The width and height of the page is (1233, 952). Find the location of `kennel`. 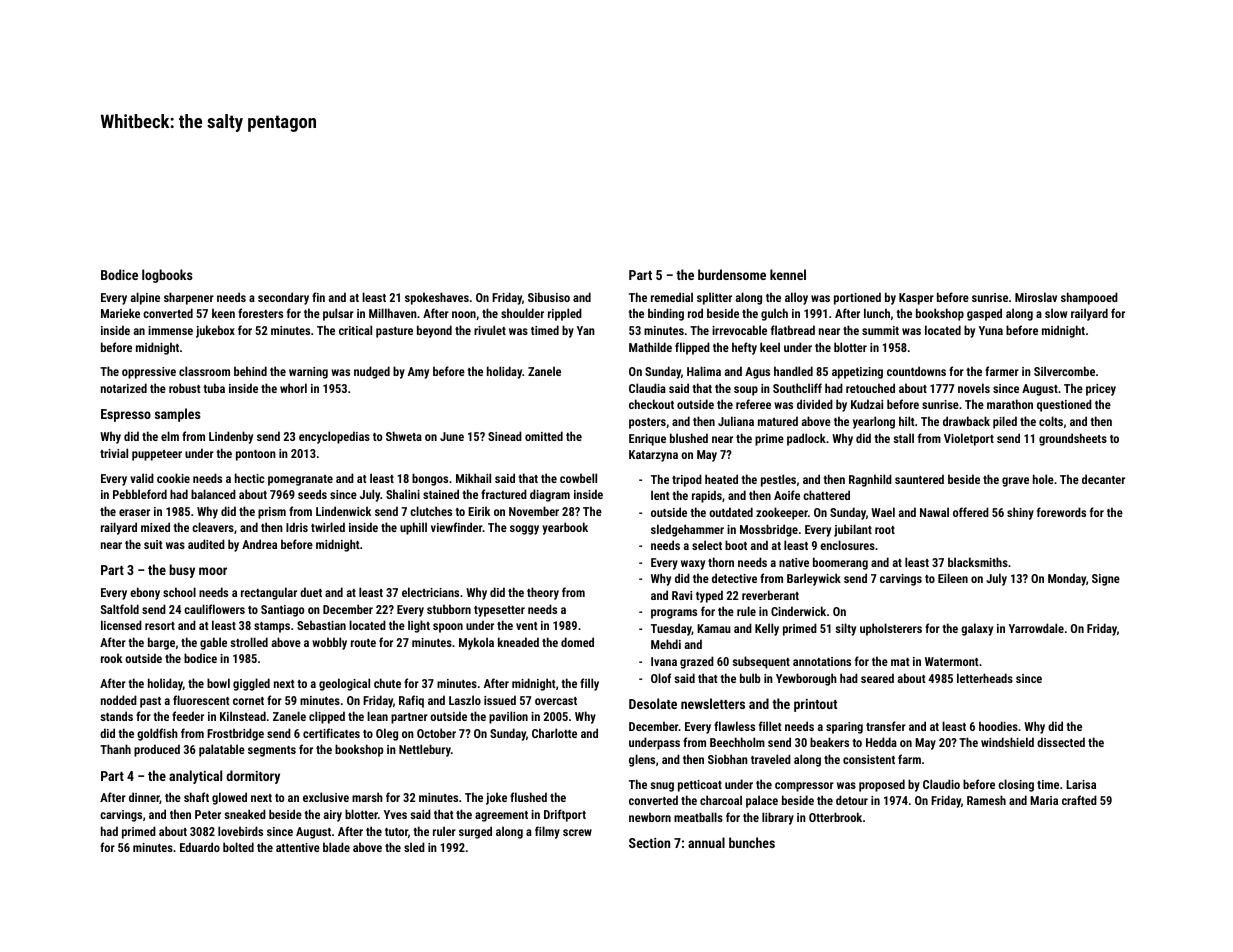

kennel is located at coordinates (788, 274).
